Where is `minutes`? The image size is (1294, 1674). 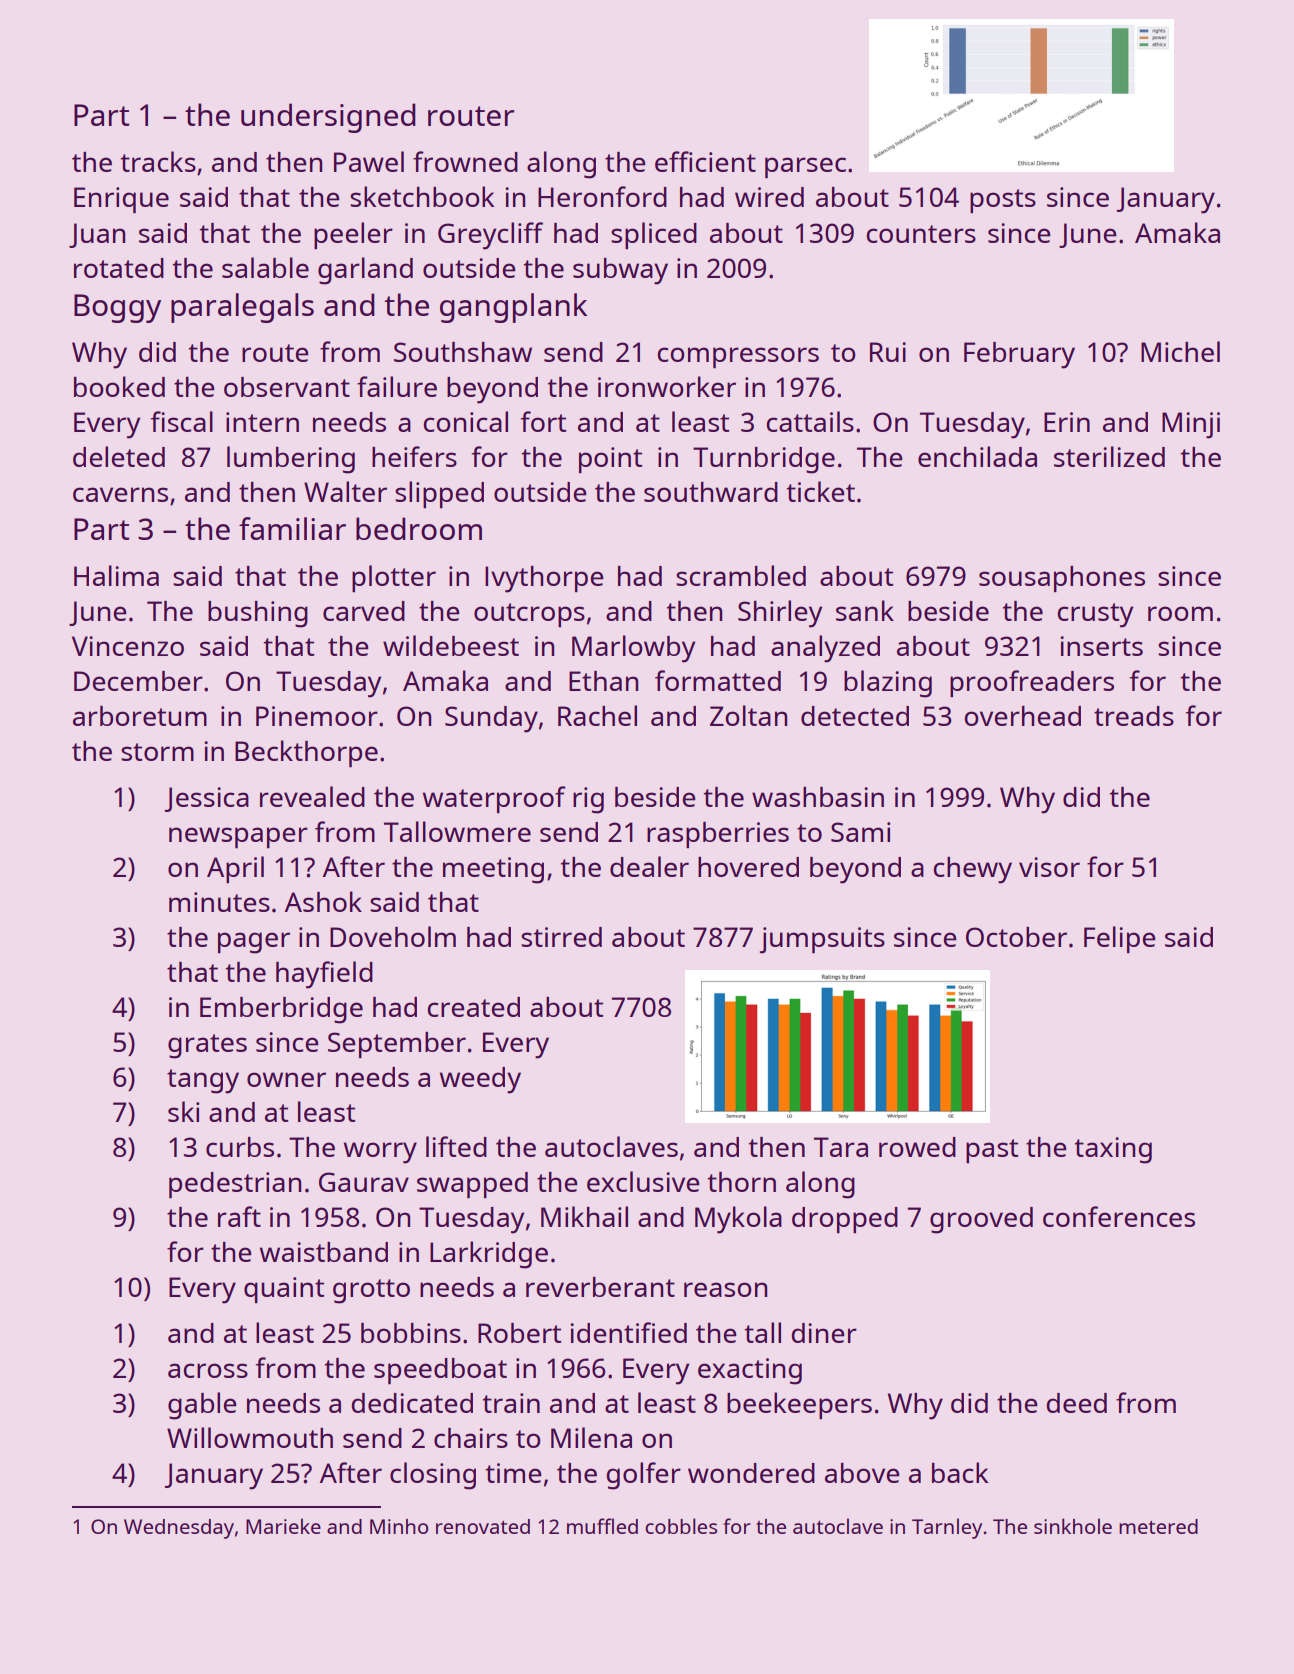
minutes is located at coordinates (219, 902).
